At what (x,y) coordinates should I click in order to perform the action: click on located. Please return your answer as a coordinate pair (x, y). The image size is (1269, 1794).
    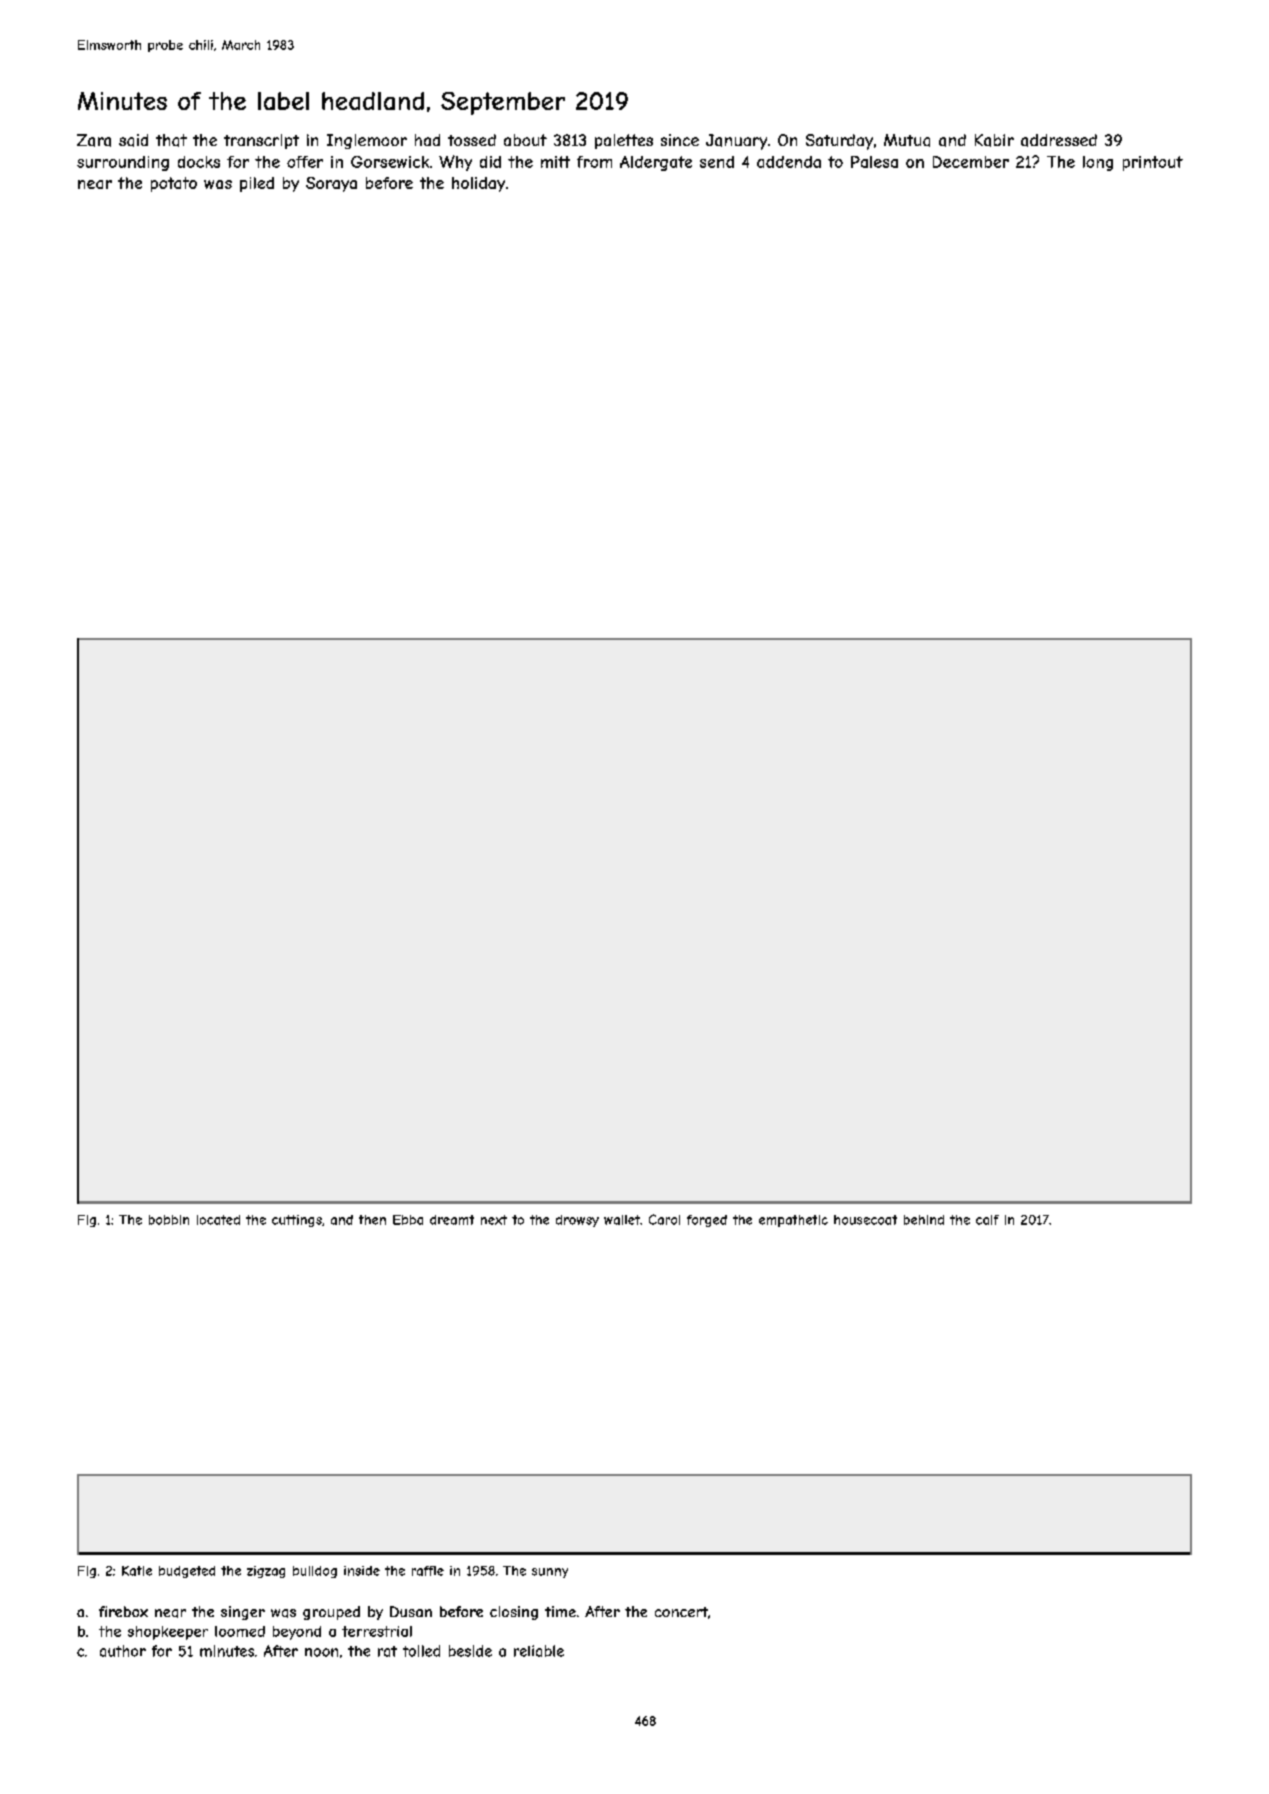
    Looking at the image, I should click on (218, 1220).
